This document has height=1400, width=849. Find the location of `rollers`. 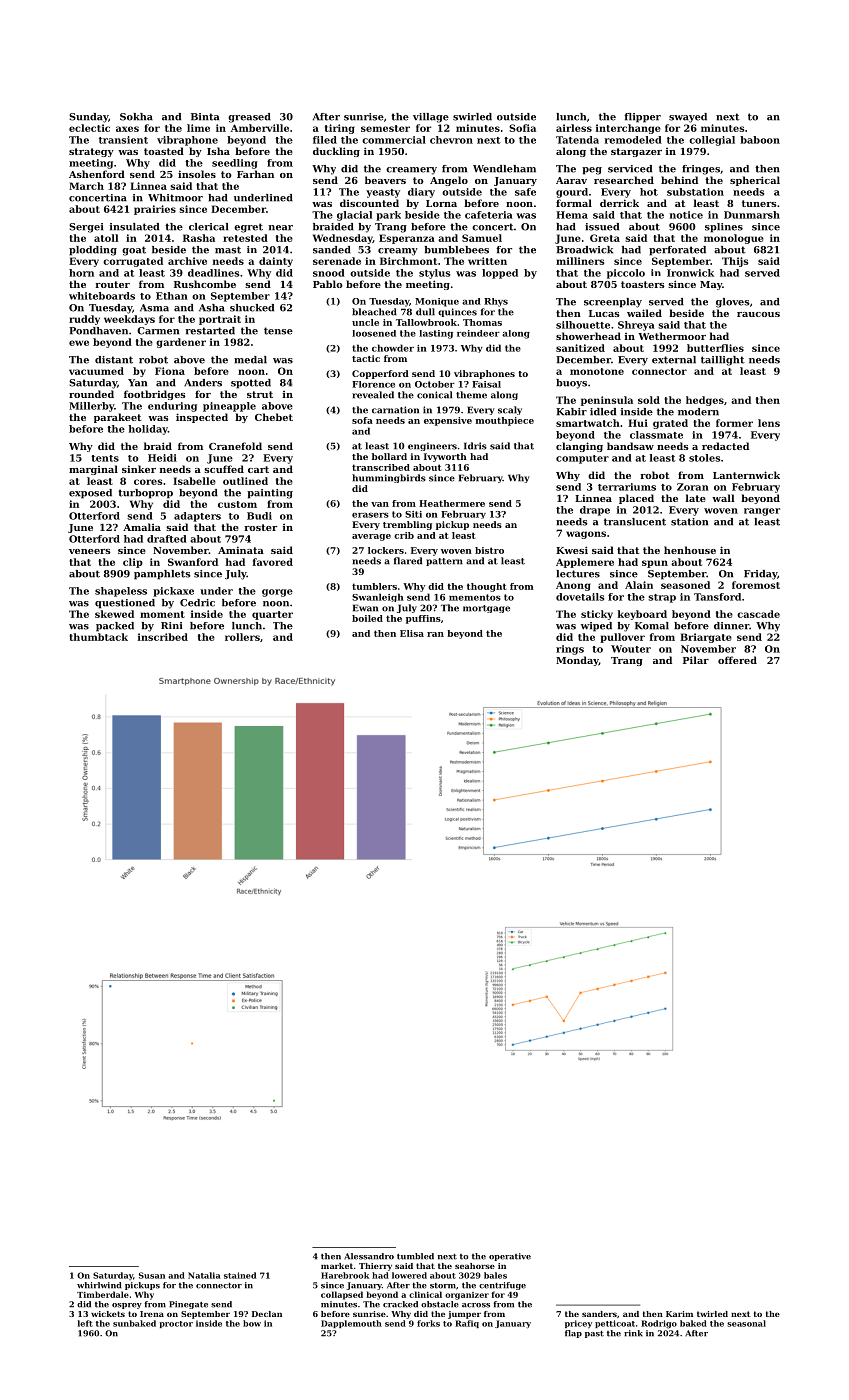

rollers is located at coordinates (242, 637).
